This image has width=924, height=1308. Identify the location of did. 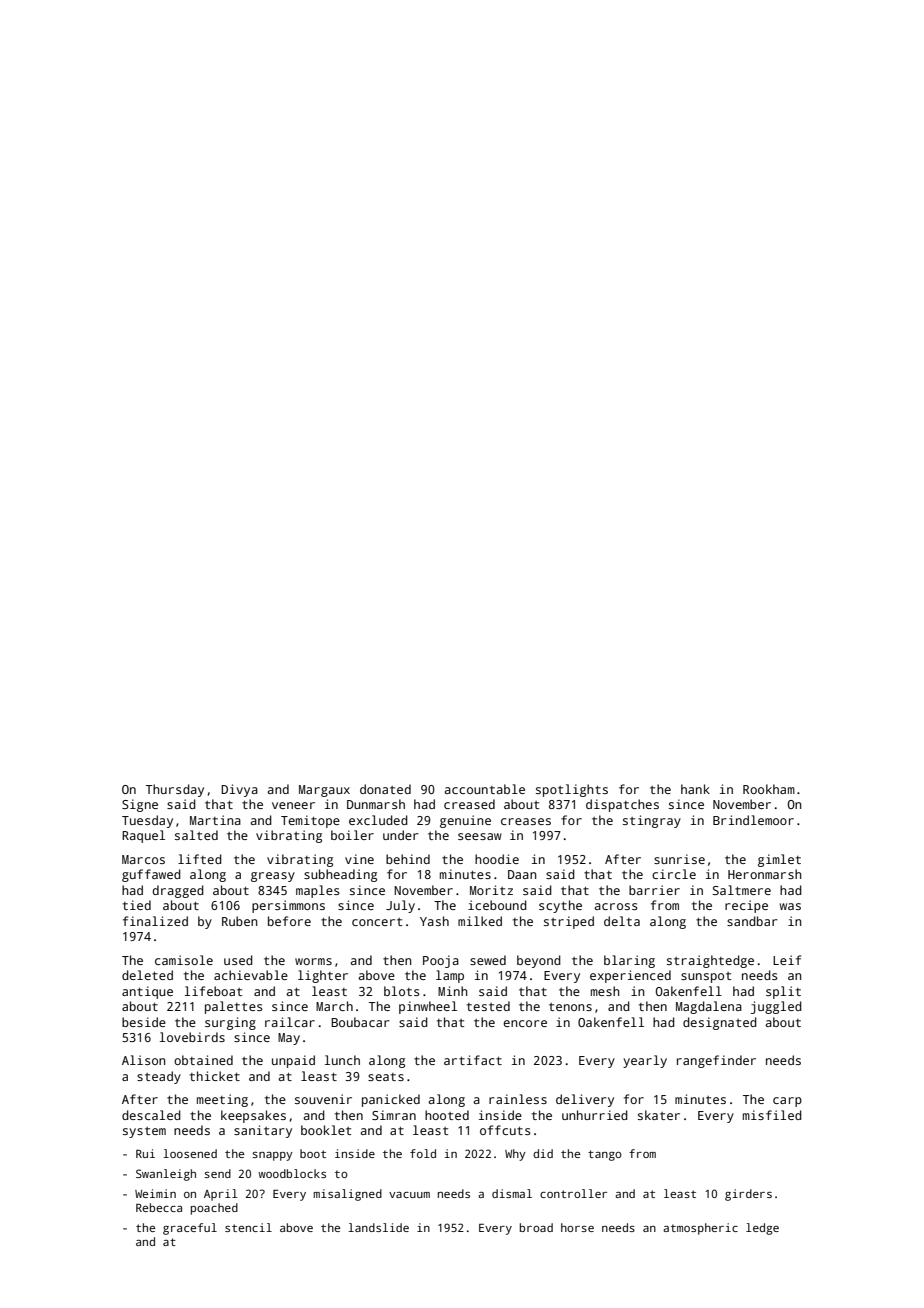
(543, 1153).
